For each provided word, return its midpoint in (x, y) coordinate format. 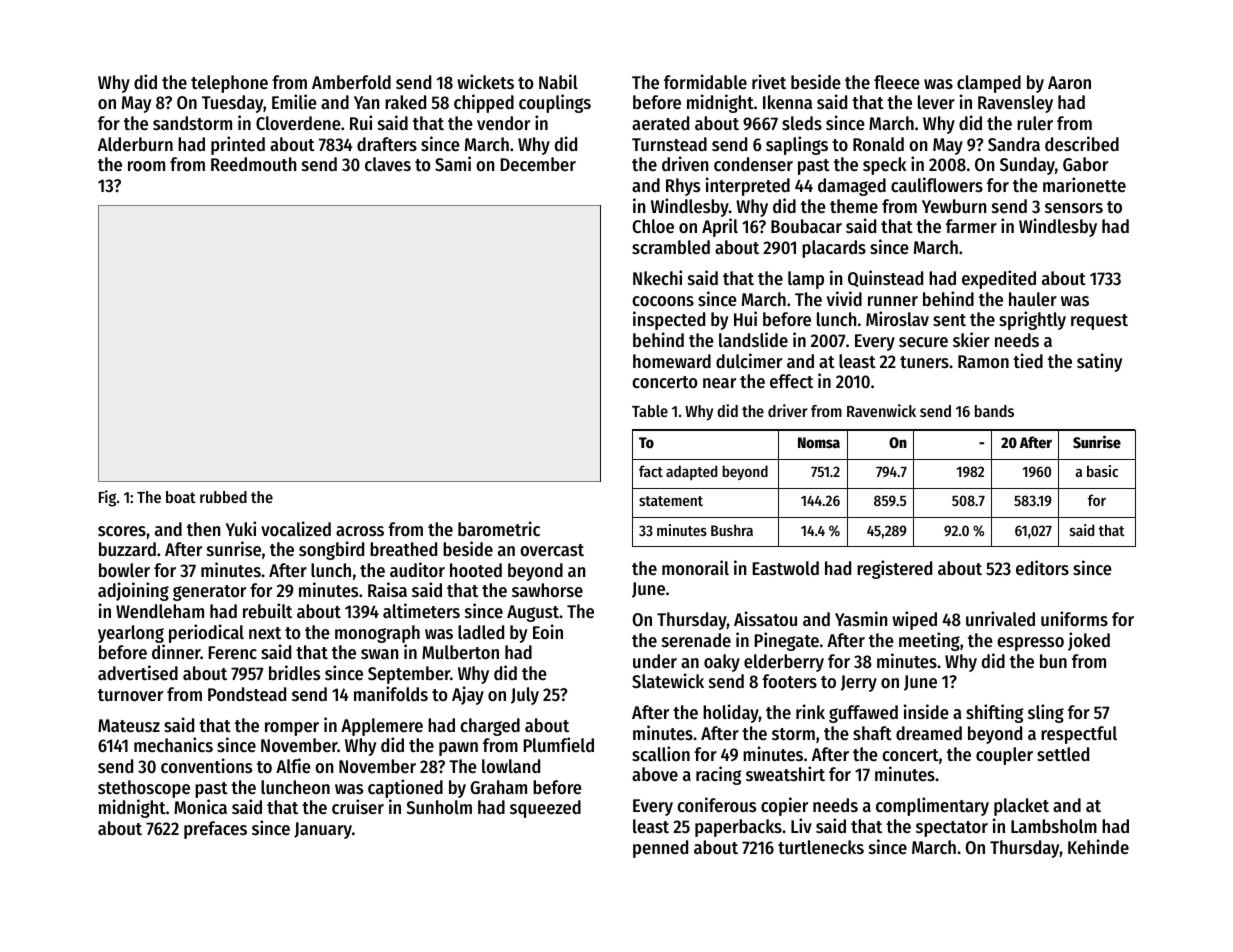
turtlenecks (821, 847)
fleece (897, 82)
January (323, 830)
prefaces (215, 830)
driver (788, 410)
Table (650, 411)
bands (994, 411)
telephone (229, 84)
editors (1042, 567)
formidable (705, 81)
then (204, 529)
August (533, 613)
